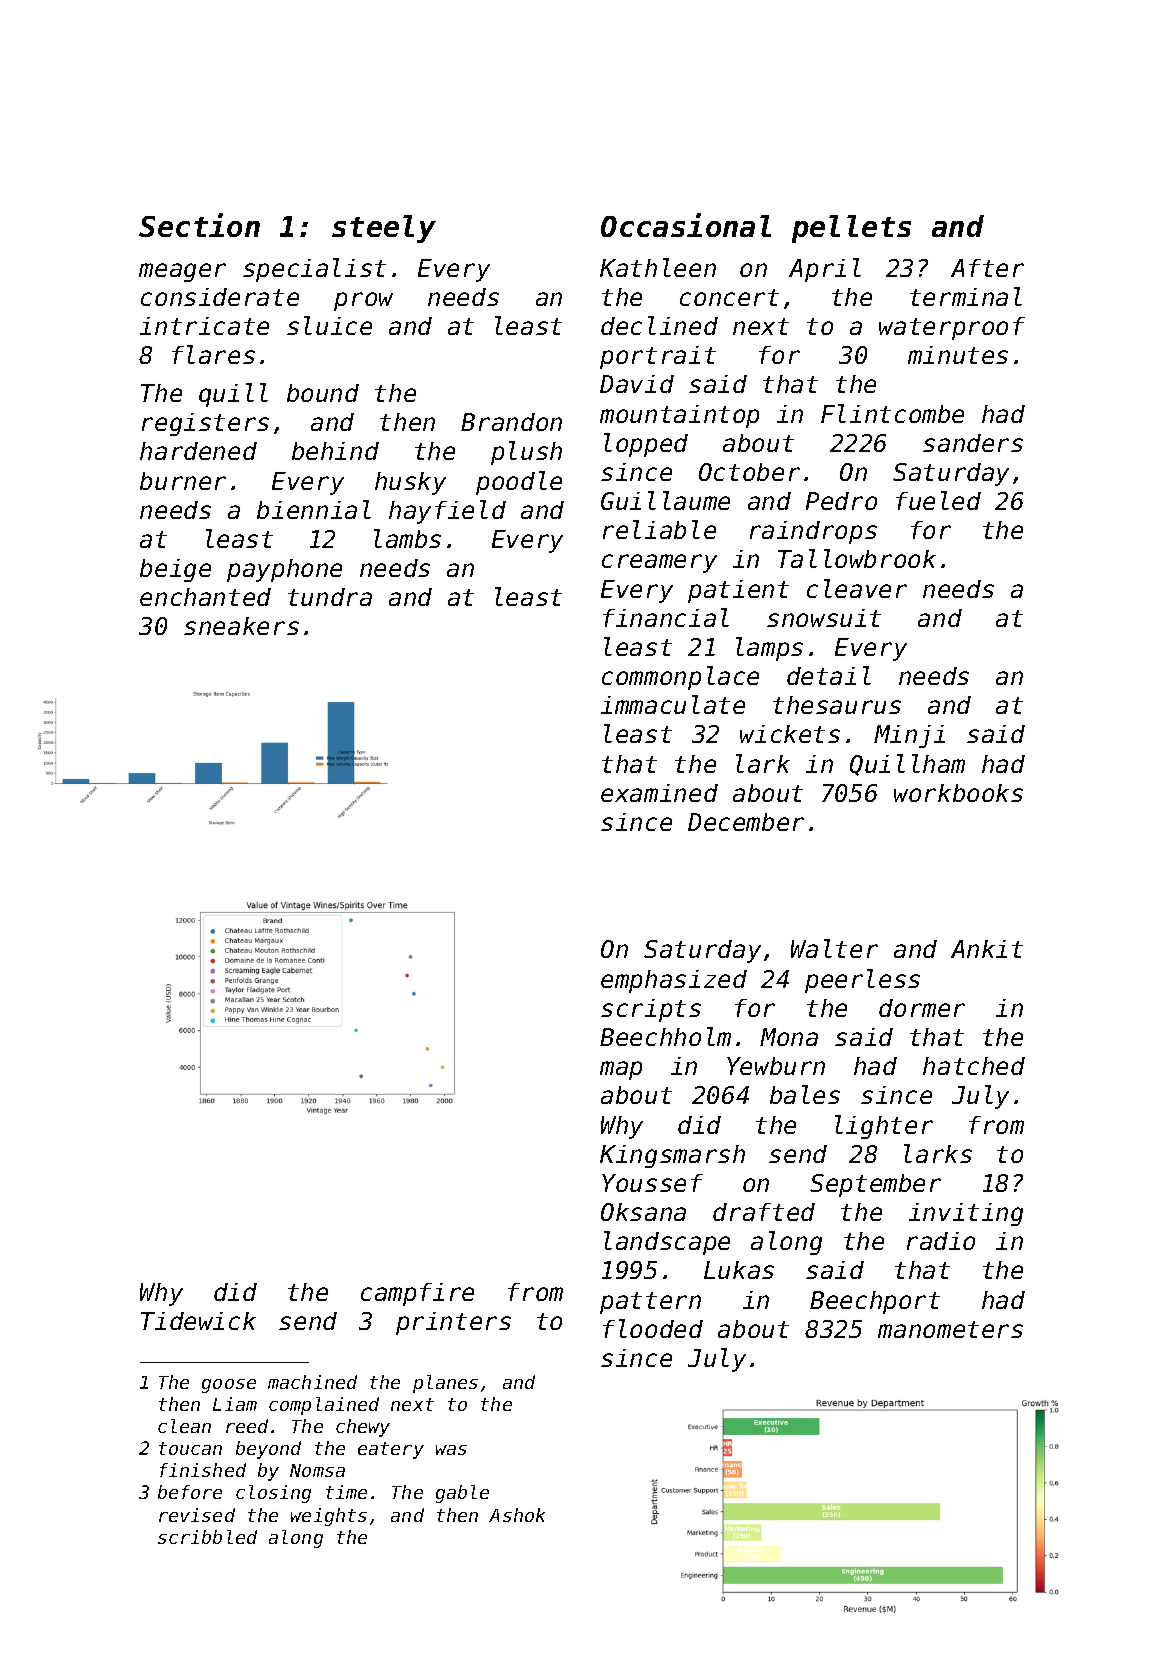 The width and height of the image is (1165, 1654). What do you see at coordinates (987, 268) in the image?
I see `After` at bounding box center [987, 268].
